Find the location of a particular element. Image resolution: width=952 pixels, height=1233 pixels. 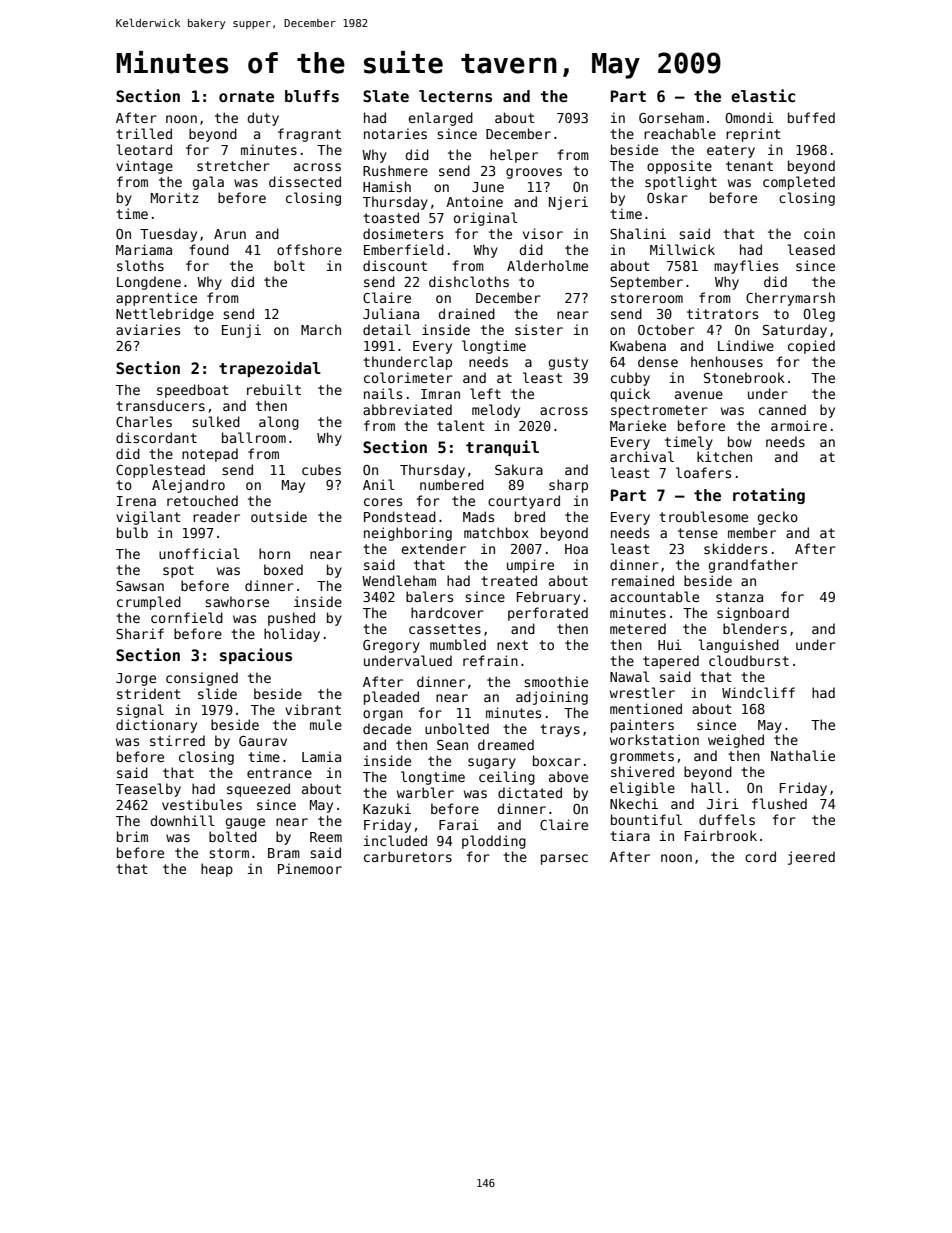

October is located at coordinates (666, 329).
